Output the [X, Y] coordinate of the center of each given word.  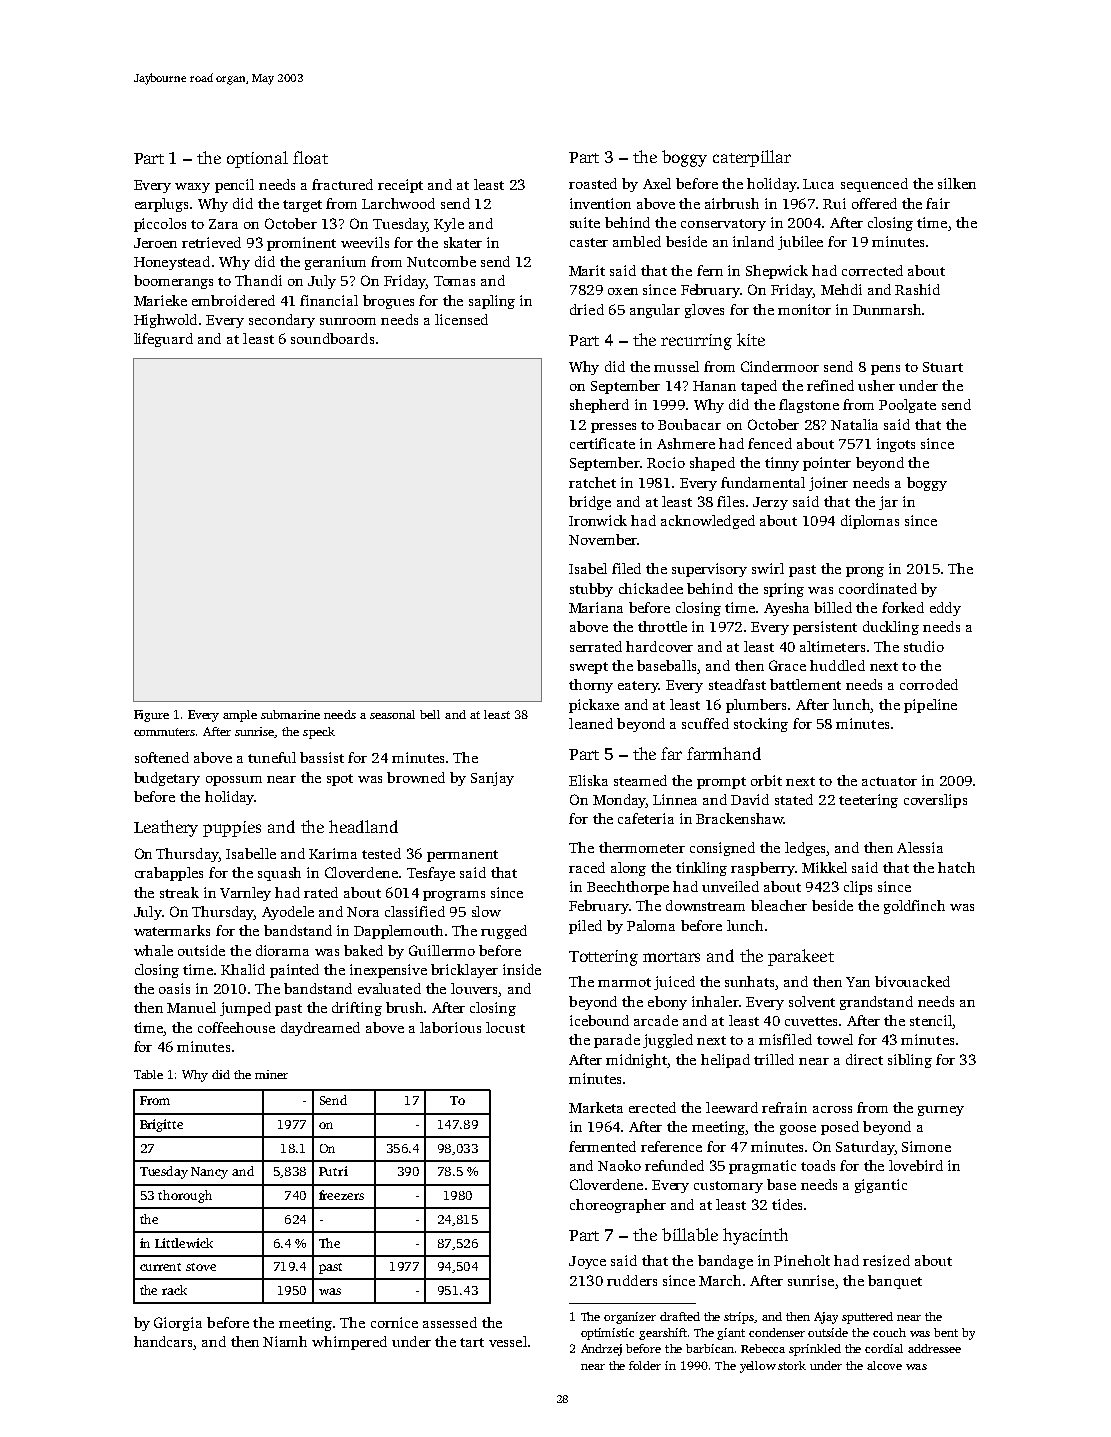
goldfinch [914, 907]
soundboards [332, 338]
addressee [934, 1348]
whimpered [349, 1343]
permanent [462, 856]
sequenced [874, 185]
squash [279, 874]
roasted [593, 183]
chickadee [651, 588]
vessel [508, 1341]
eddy [945, 609]
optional [257, 159]
